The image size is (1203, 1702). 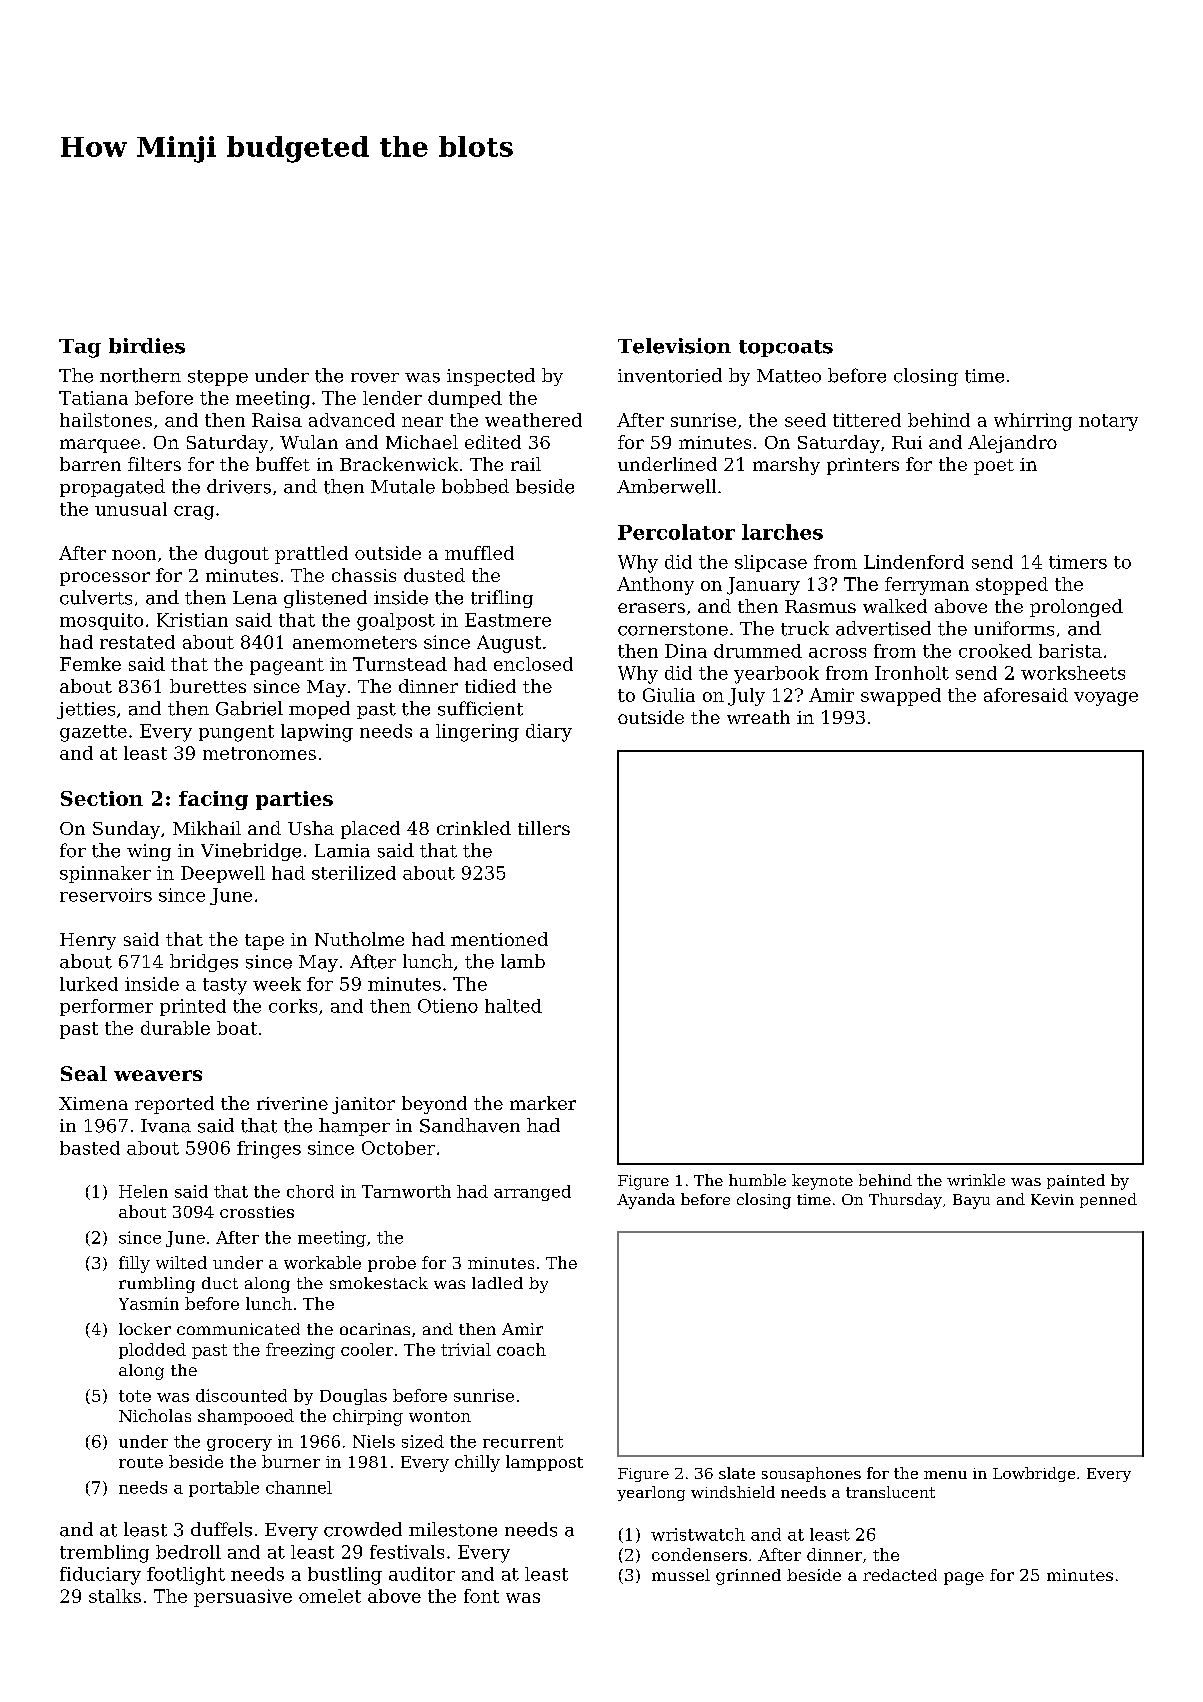 I want to click on Lowbridge, so click(x=1034, y=1474).
